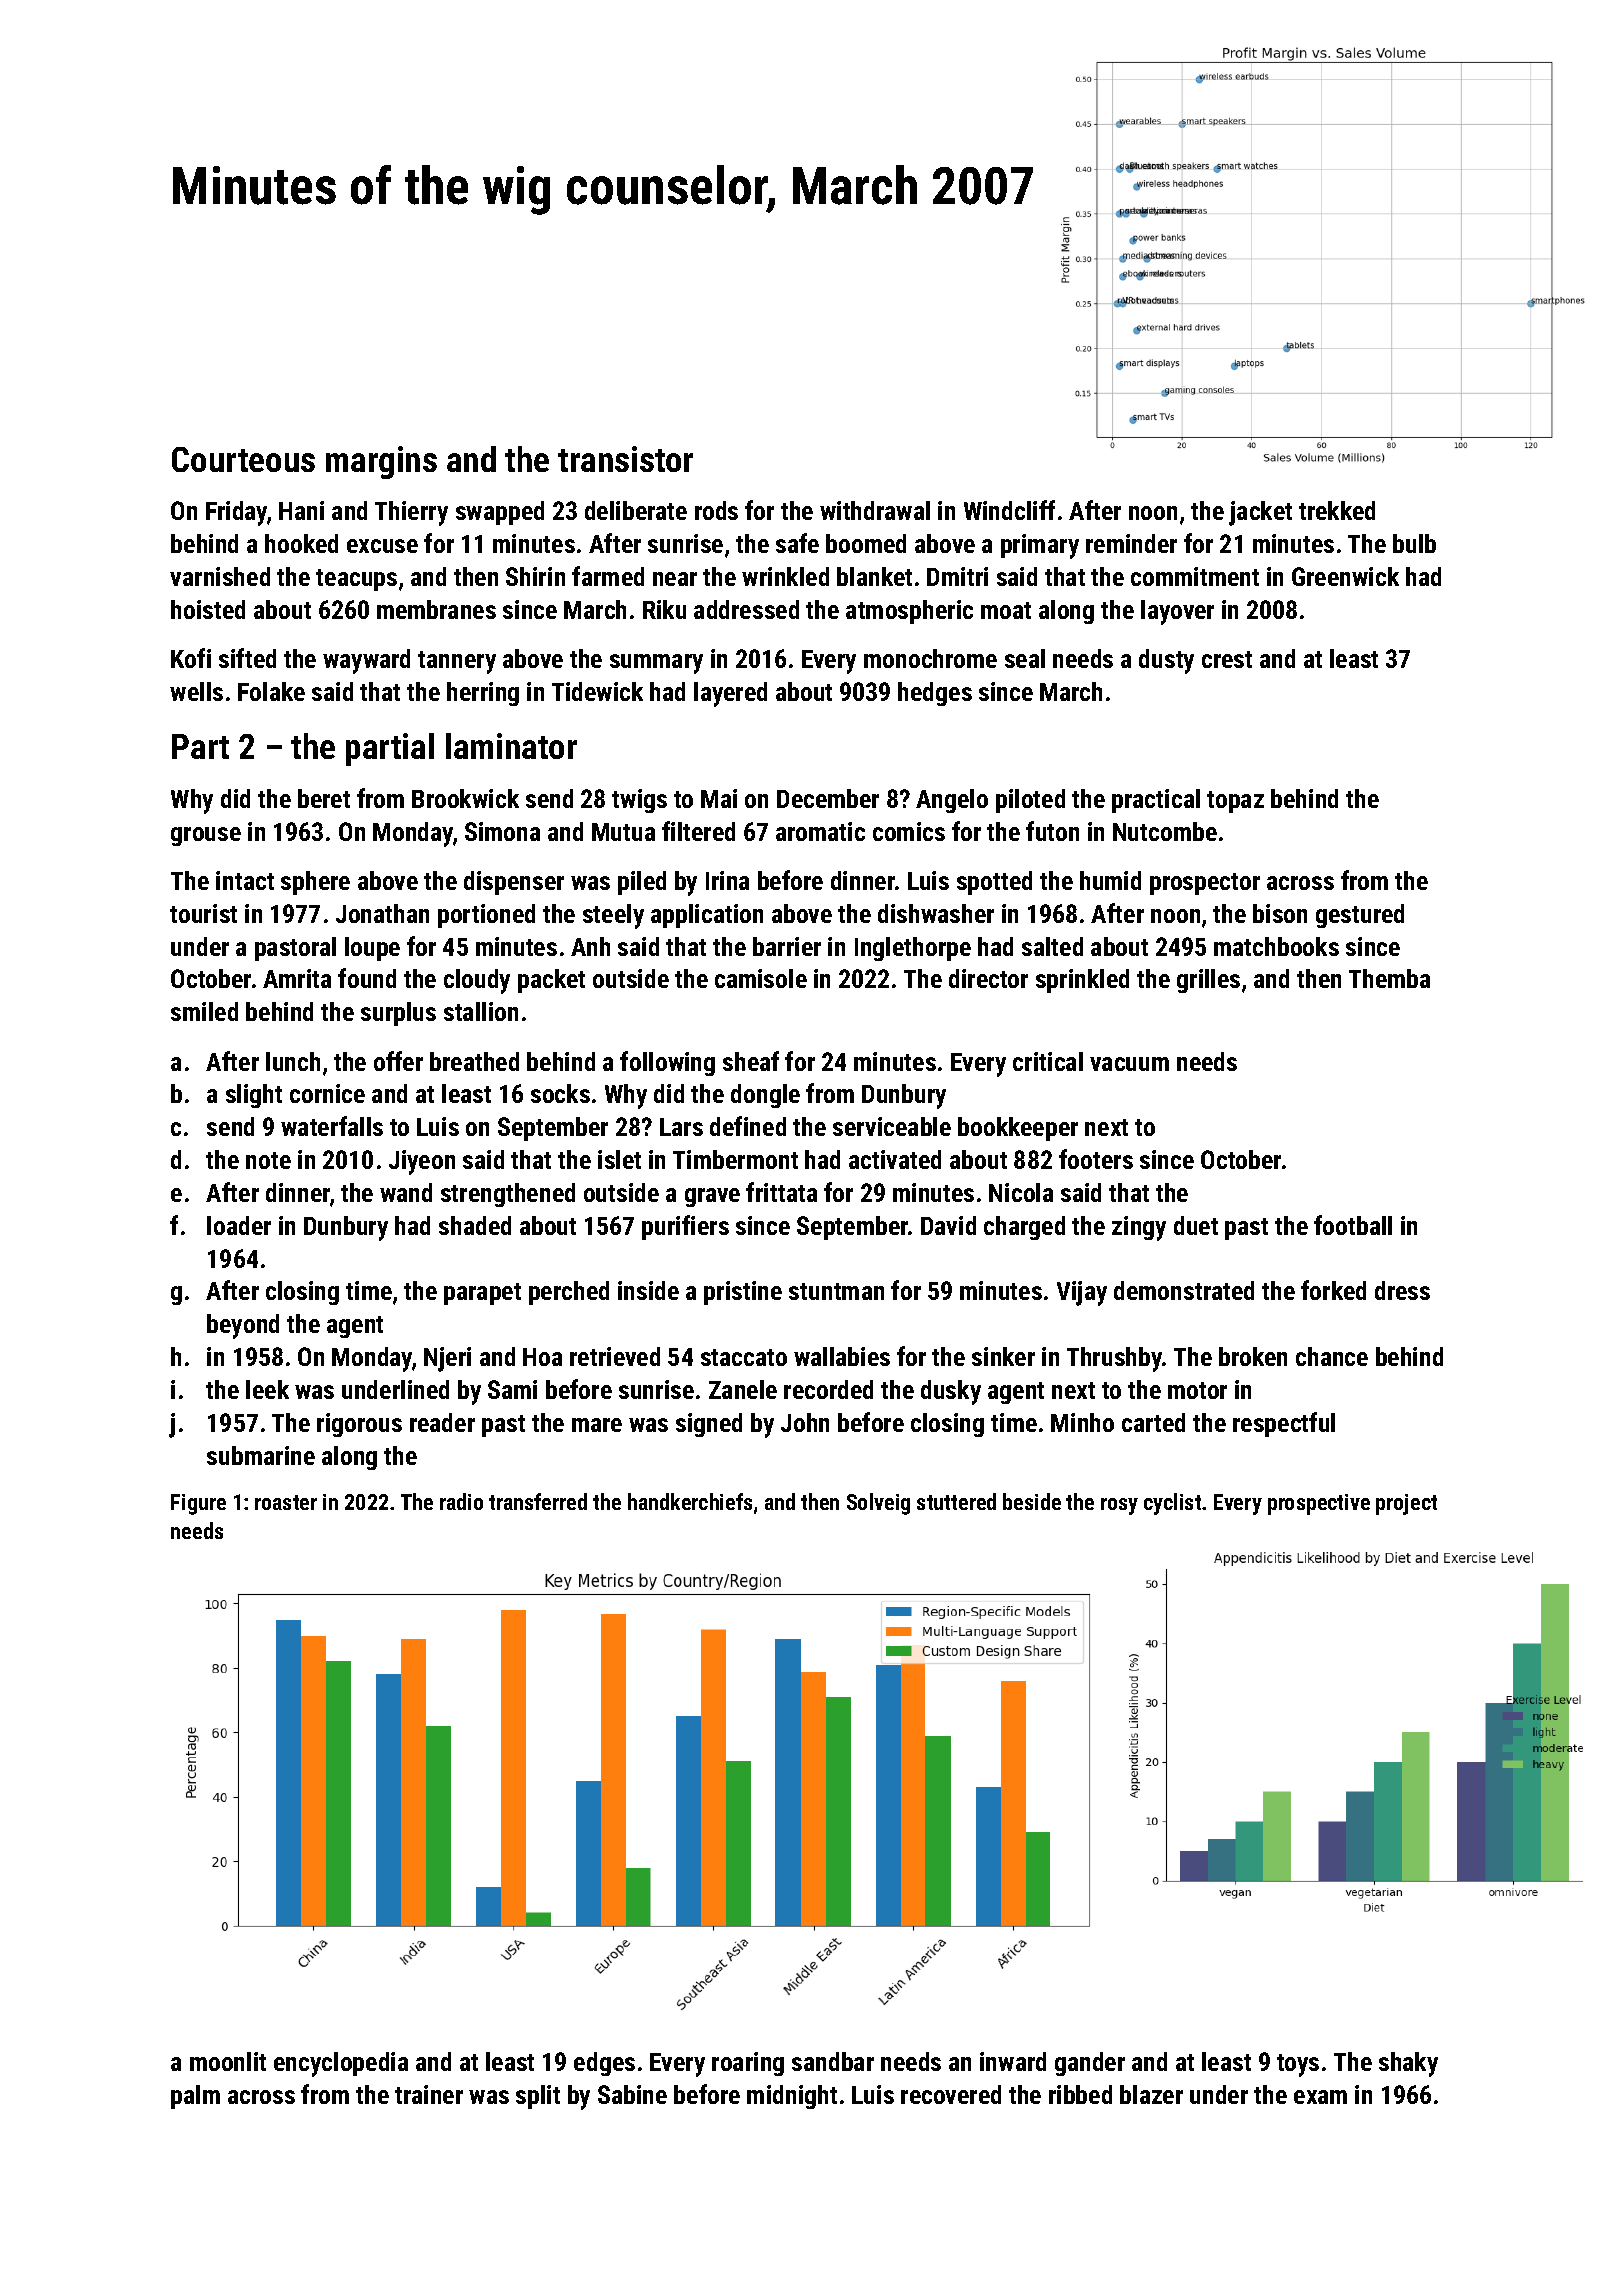 The width and height of the screenshot is (1620, 2292). What do you see at coordinates (356, 580) in the screenshot?
I see `teacups` at bounding box center [356, 580].
